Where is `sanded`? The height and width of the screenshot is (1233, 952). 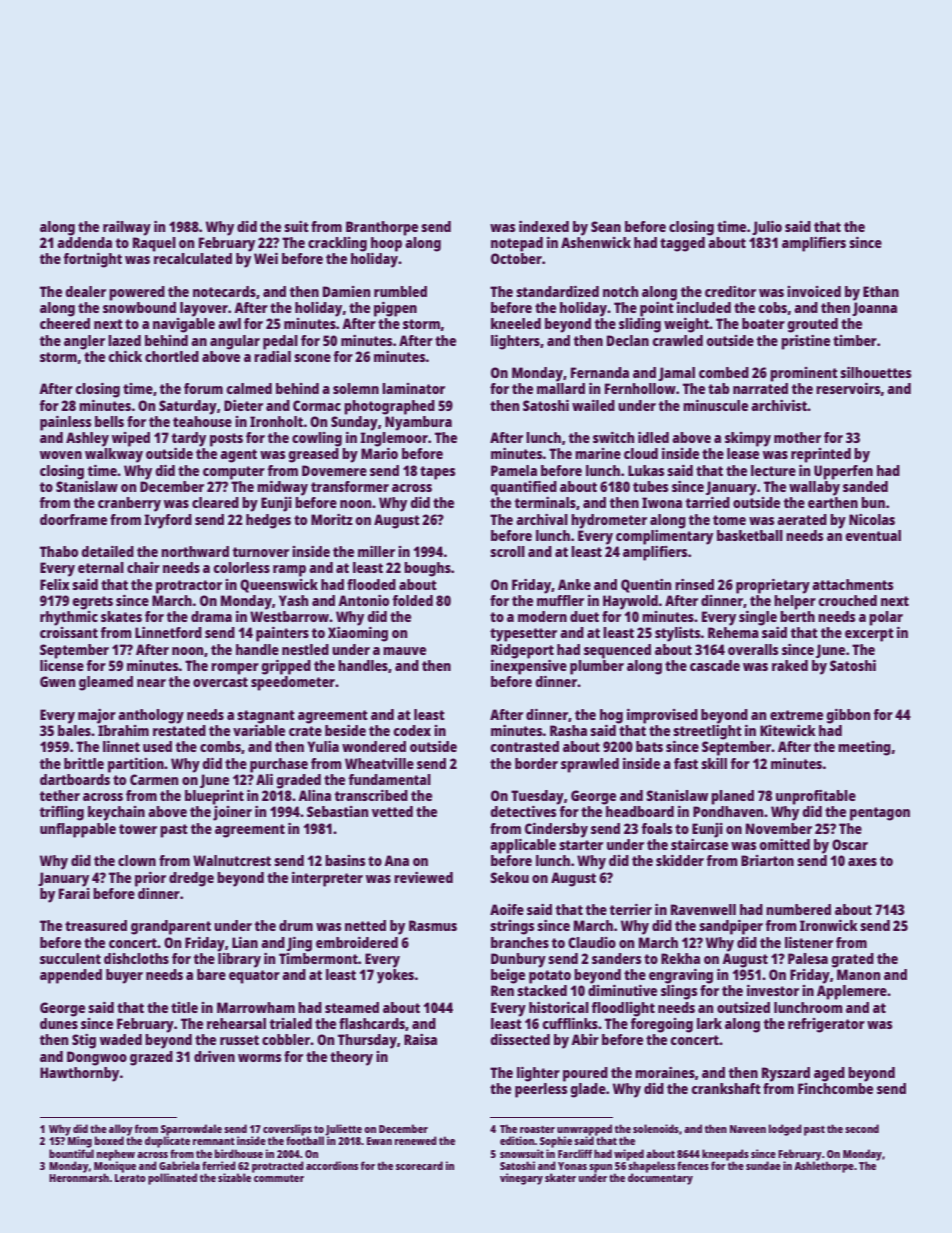
sanded is located at coordinates (865, 486).
